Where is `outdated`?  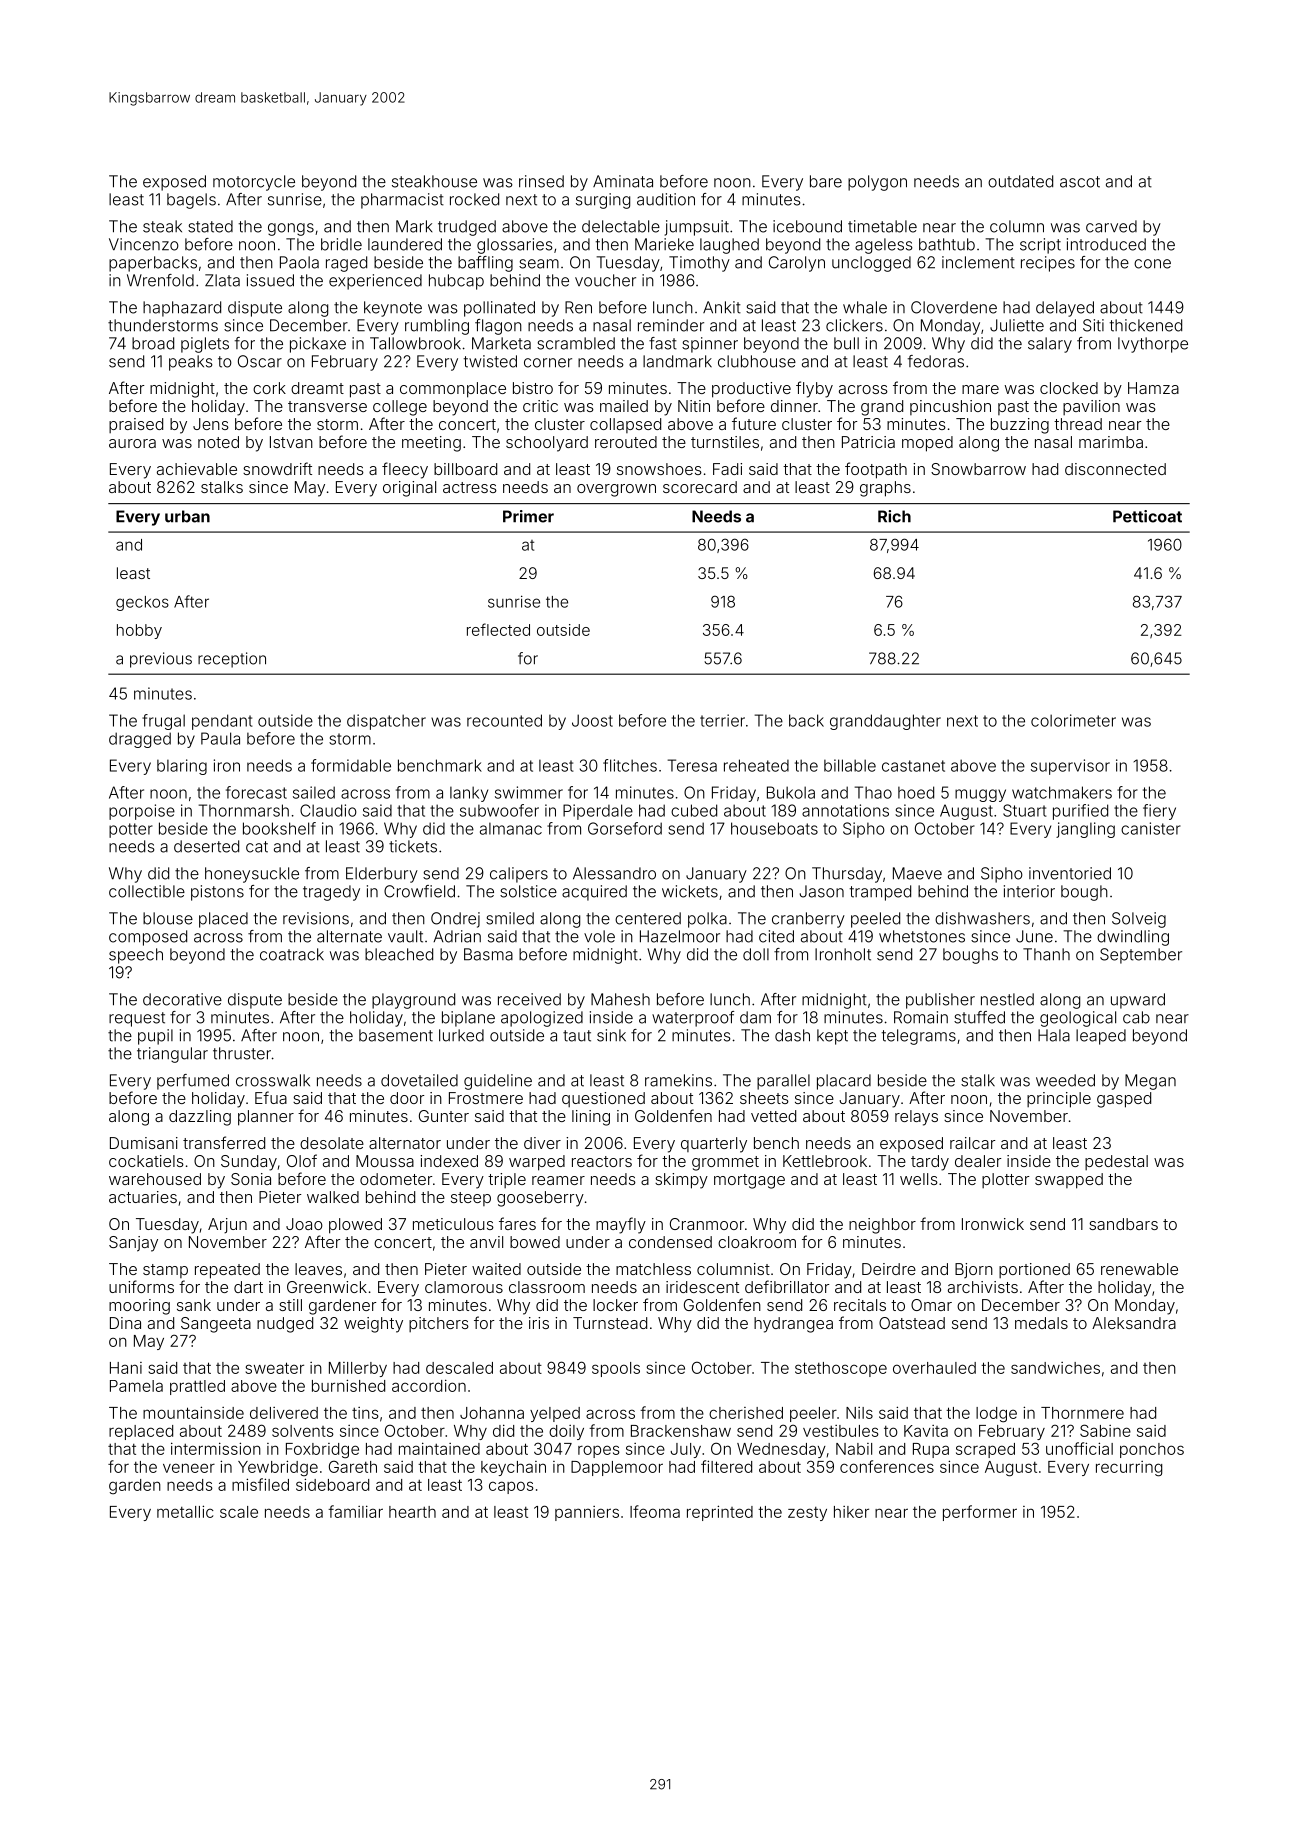 outdated is located at coordinates (1020, 181).
